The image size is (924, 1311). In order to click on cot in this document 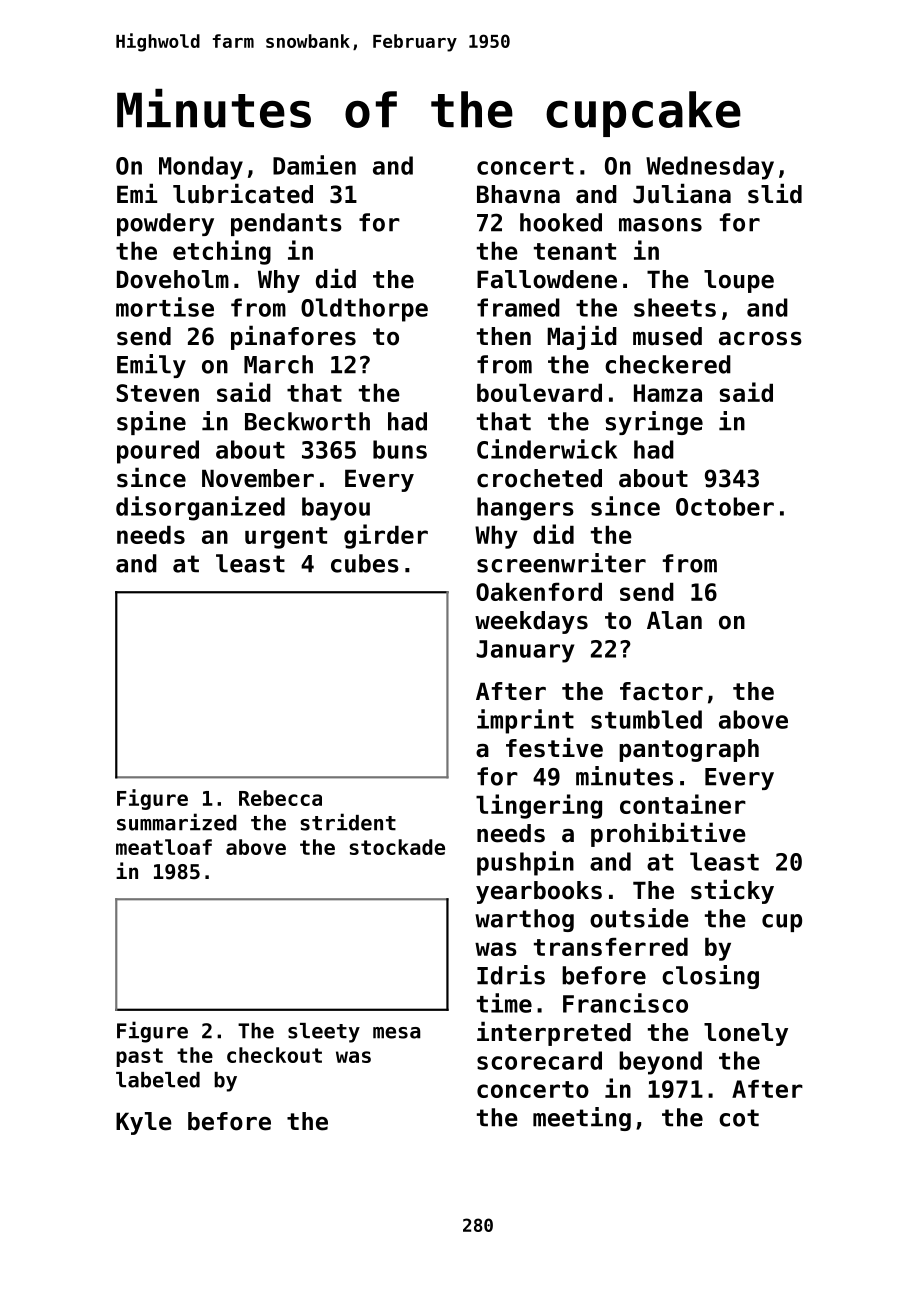, I will do `click(739, 1118)`.
